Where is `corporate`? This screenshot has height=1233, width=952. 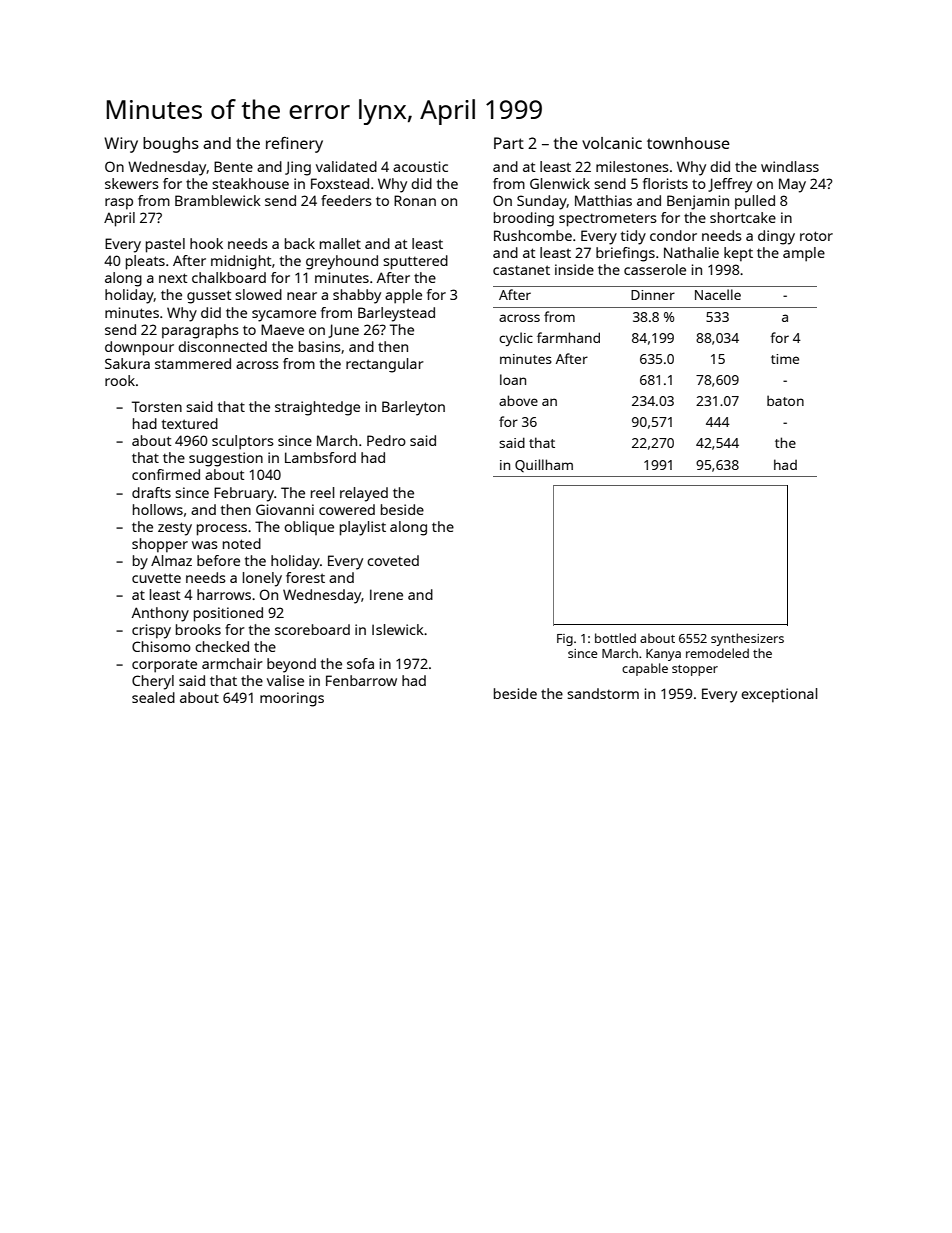
corporate is located at coordinates (164, 666).
